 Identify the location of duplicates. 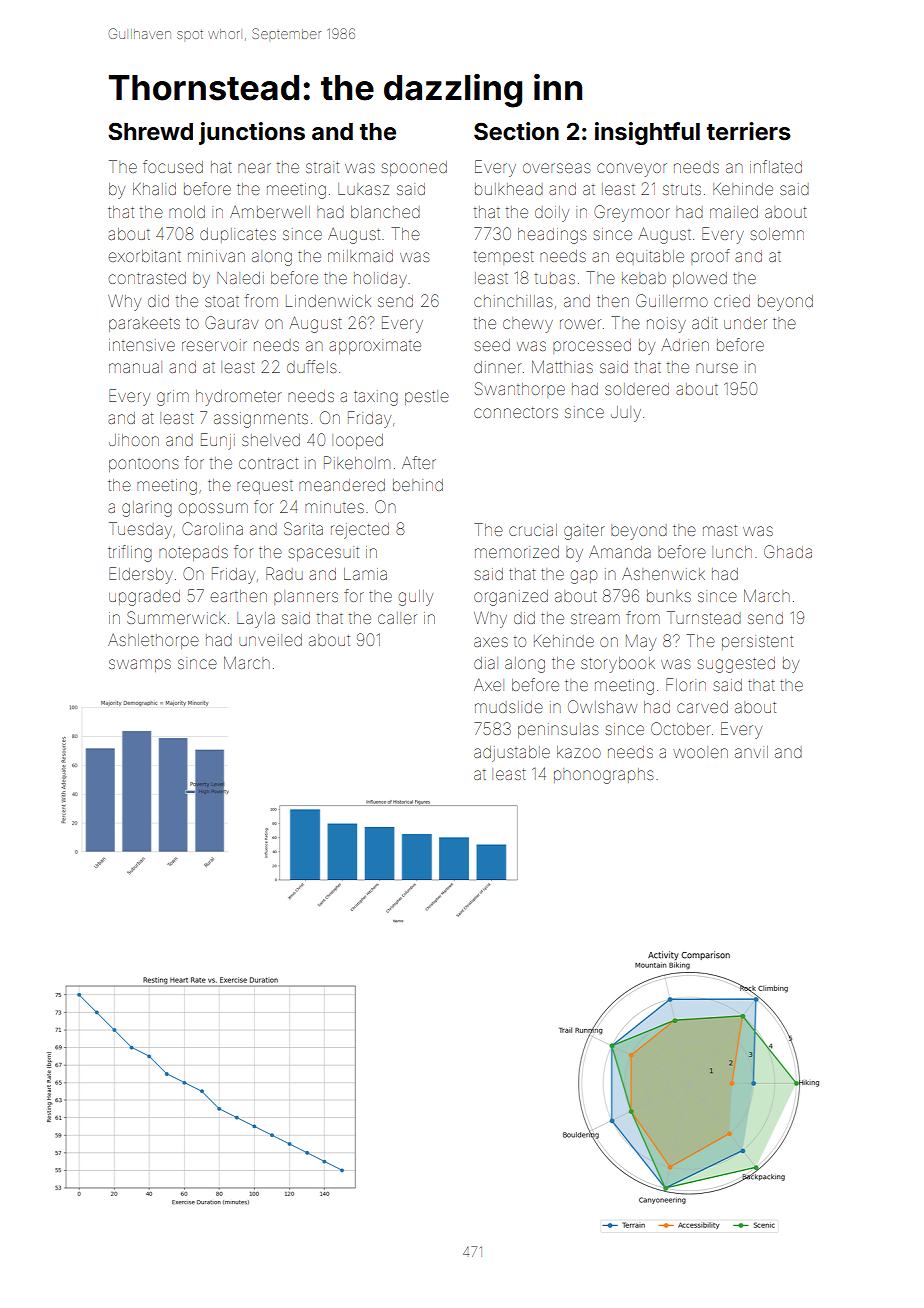
(238, 235).
